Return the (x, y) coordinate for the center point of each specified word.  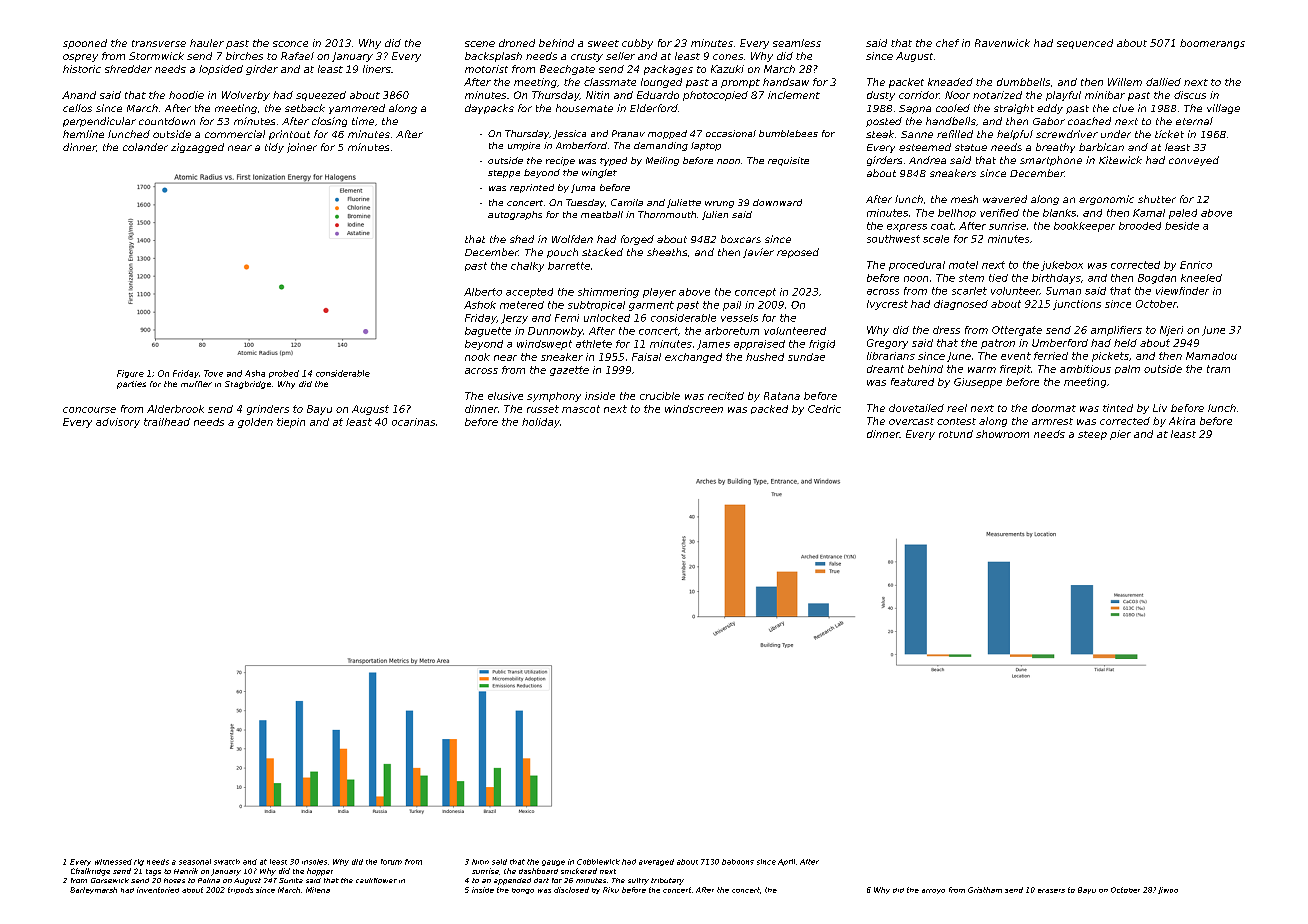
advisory (118, 423)
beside (1182, 226)
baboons (738, 862)
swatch (227, 862)
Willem (1125, 82)
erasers (1051, 891)
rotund (956, 434)
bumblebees (788, 133)
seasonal (195, 862)
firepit (1015, 370)
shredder (128, 69)
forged (637, 240)
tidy (274, 148)
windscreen (694, 409)
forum (391, 862)
